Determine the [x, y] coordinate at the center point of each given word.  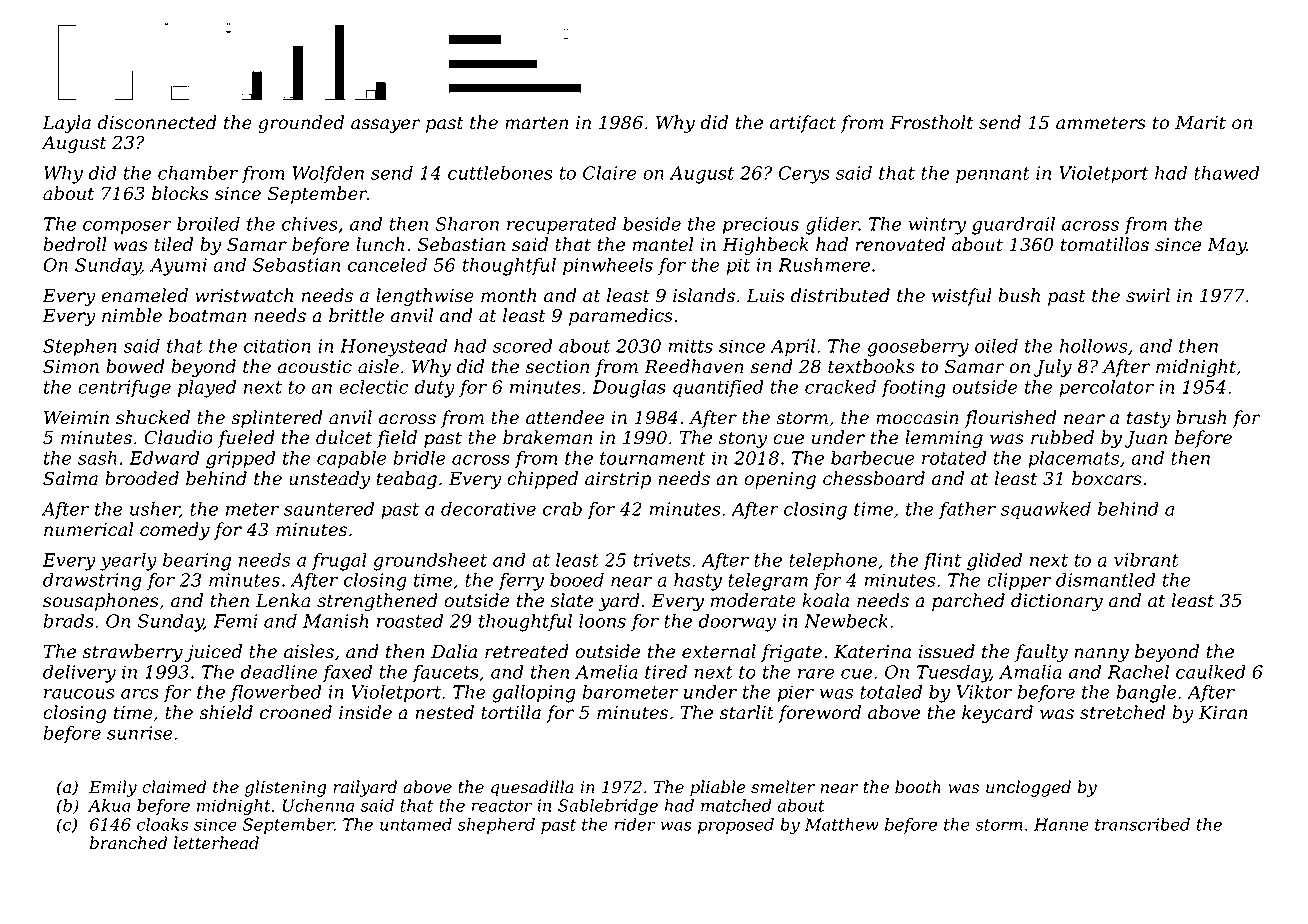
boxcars [1107, 478]
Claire [610, 173]
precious [760, 226]
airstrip [618, 480]
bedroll [74, 244]
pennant [993, 175]
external [719, 651]
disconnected [157, 122]
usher [155, 510]
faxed [347, 673]
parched [968, 602]
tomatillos [1105, 244]
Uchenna [318, 805]
